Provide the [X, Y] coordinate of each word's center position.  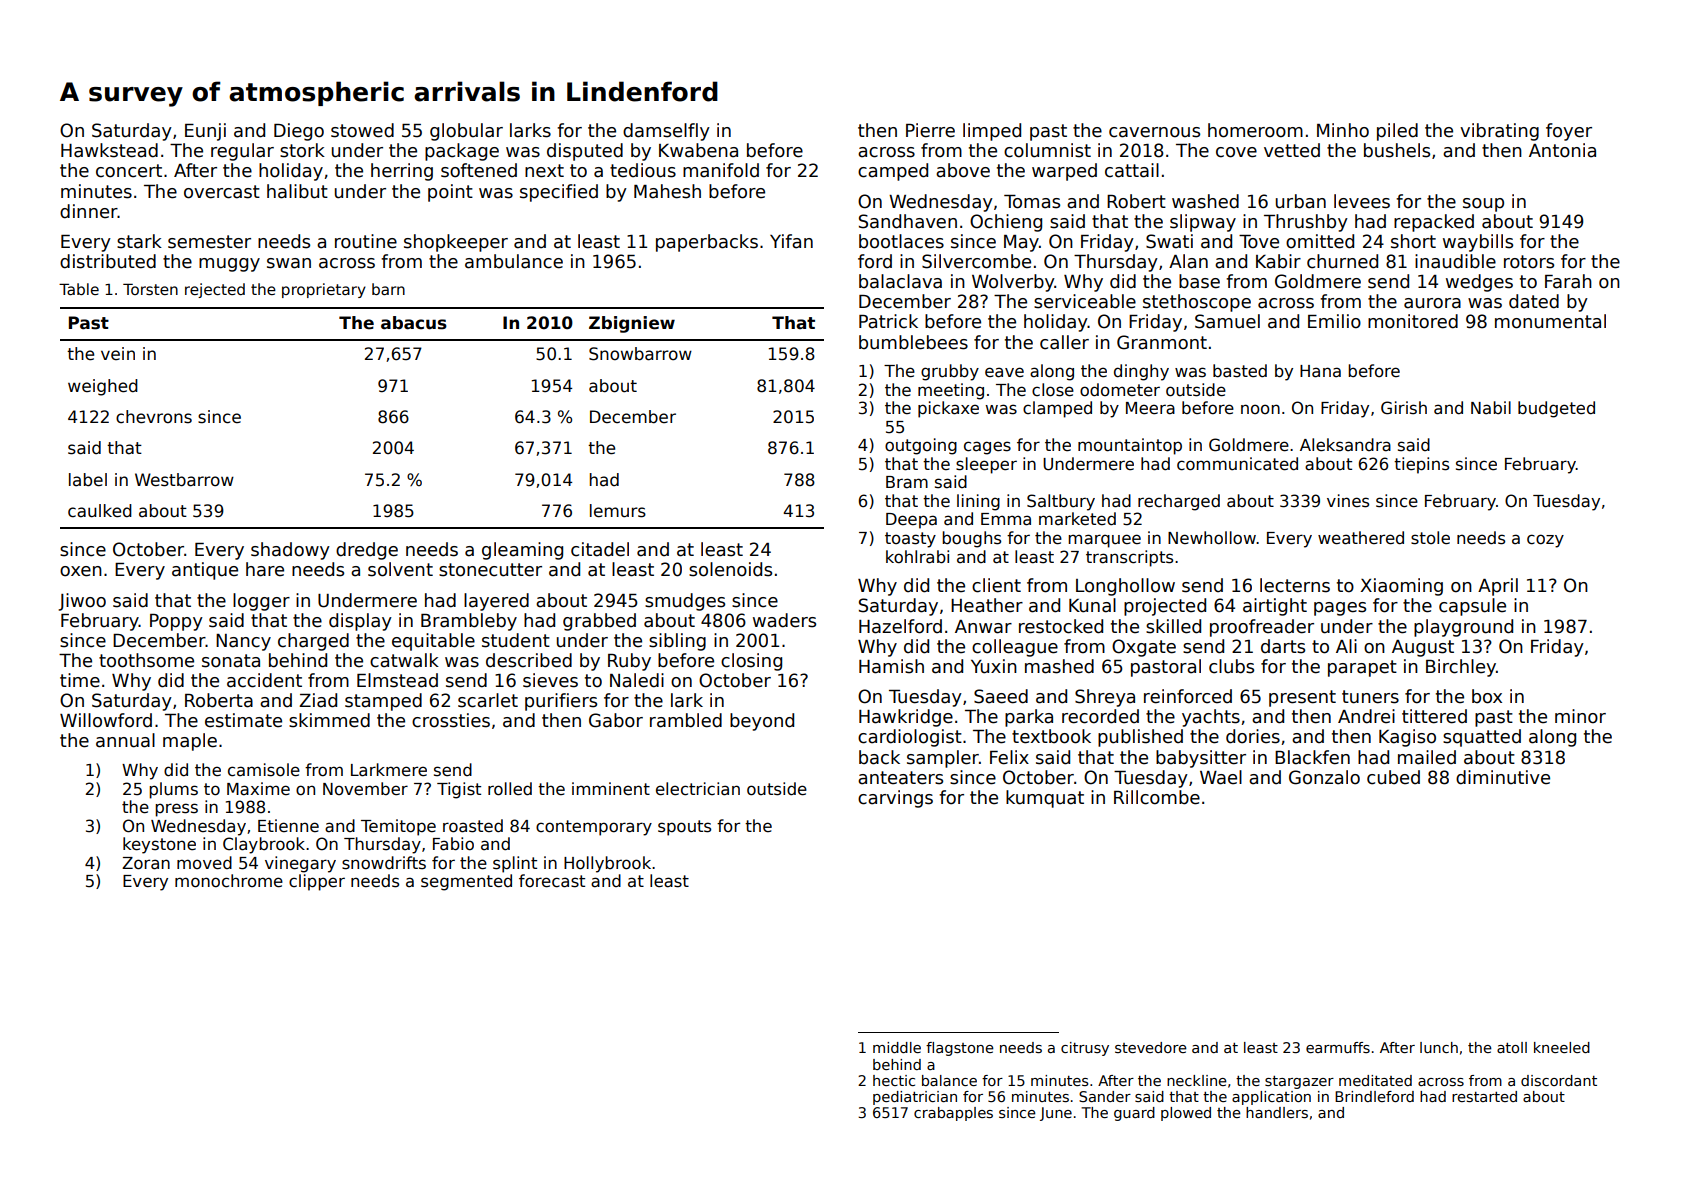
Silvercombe [976, 261]
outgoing [921, 446]
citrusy [1085, 1049]
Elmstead [397, 680]
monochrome [229, 881]
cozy [1545, 541]
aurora [1432, 303]
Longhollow [1125, 587]
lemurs [618, 511]
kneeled [1562, 1047]
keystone [159, 845]
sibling [677, 642]
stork [302, 150]
